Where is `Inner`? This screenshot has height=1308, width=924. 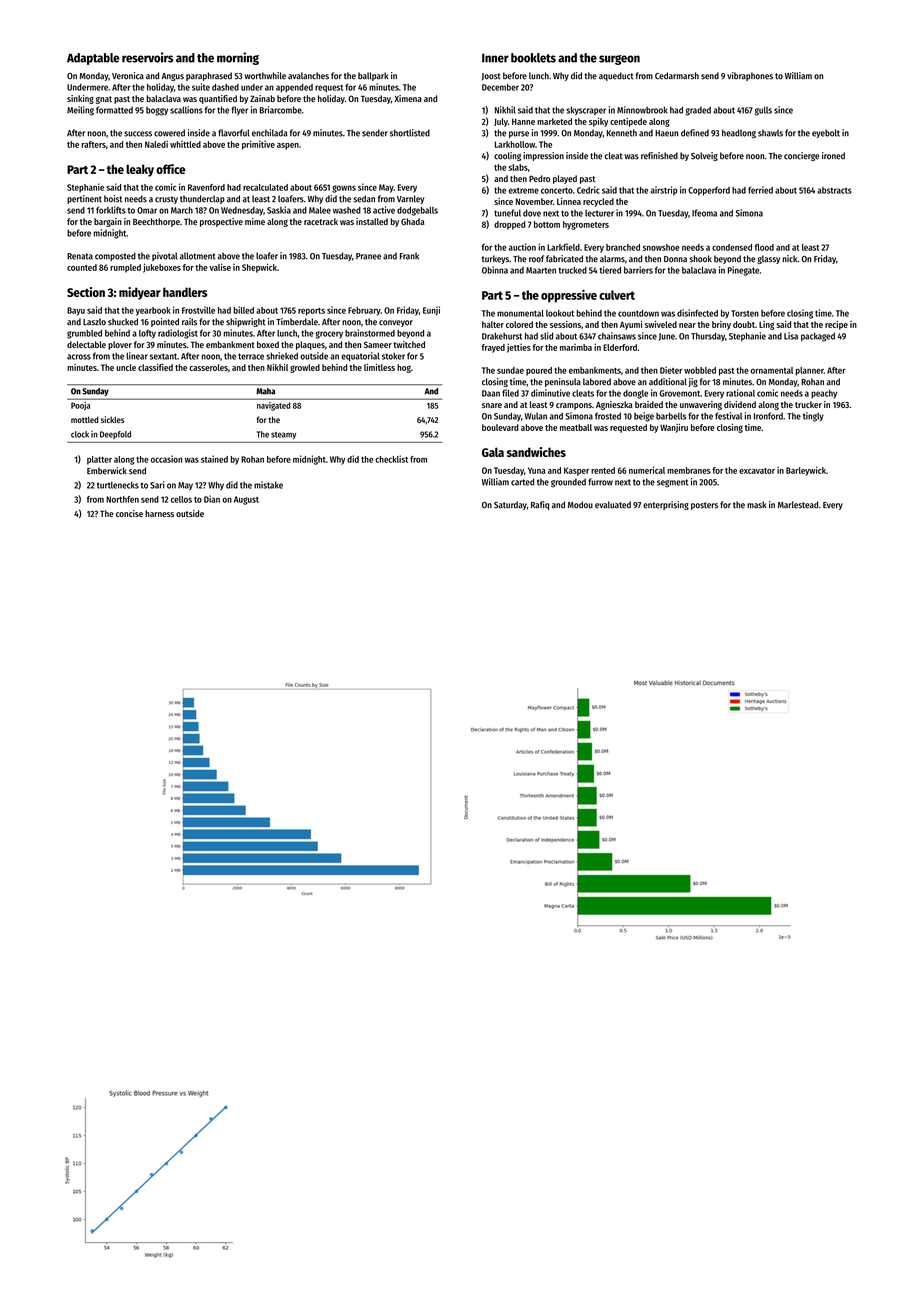
Inner is located at coordinates (495, 58).
